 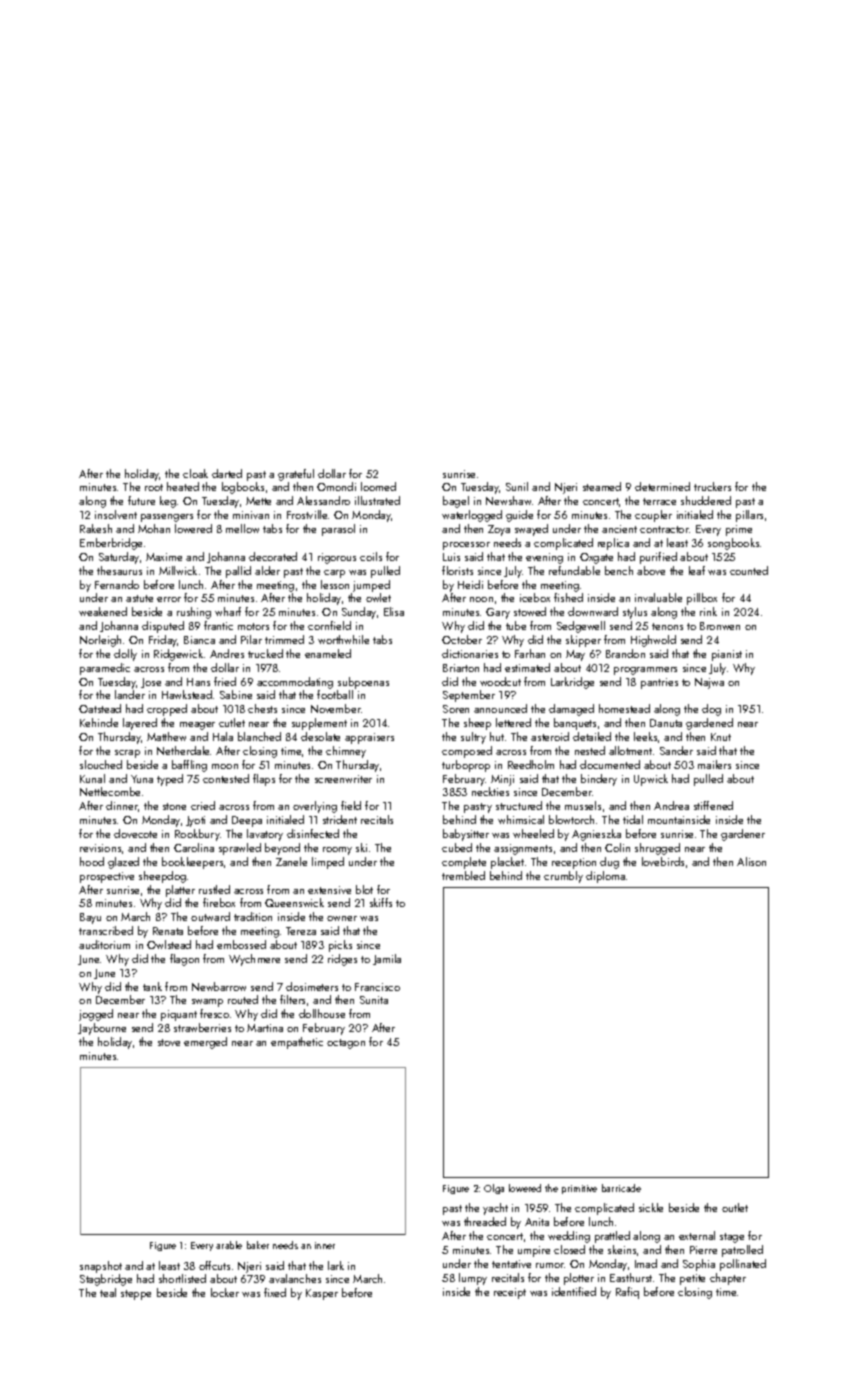 I want to click on tube, so click(x=516, y=625).
